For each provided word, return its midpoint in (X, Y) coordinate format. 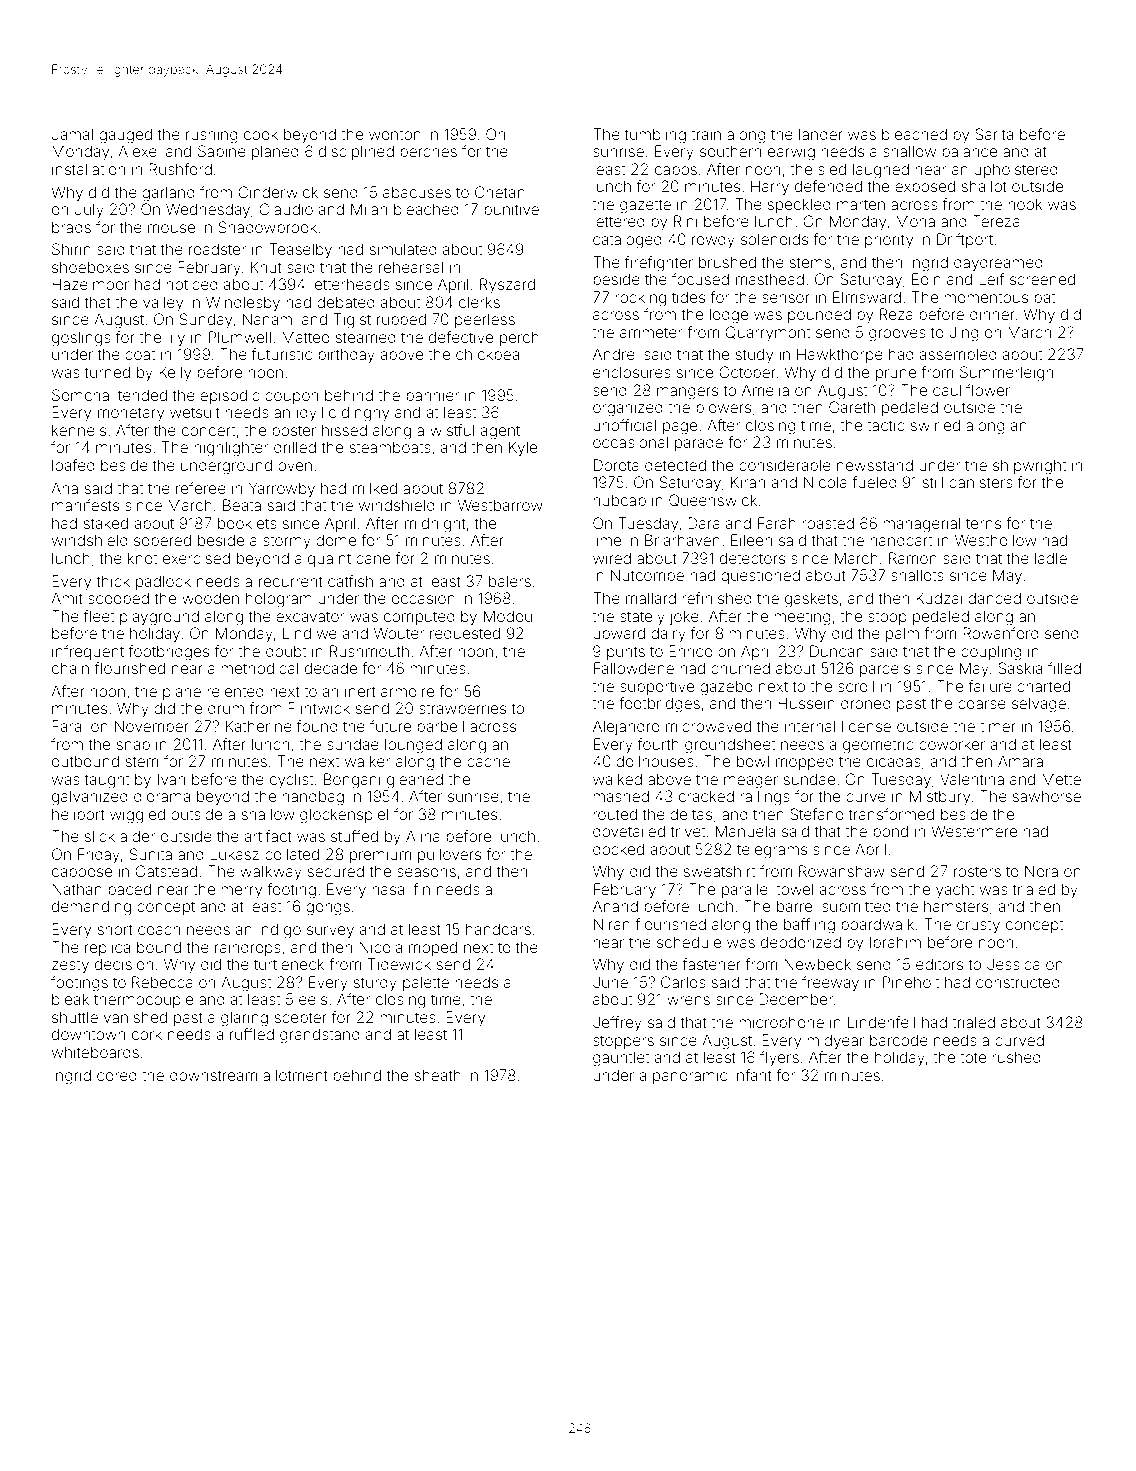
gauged (125, 136)
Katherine (259, 726)
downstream (213, 1075)
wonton (395, 134)
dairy (668, 635)
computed (419, 618)
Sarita (994, 134)
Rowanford (1001, 633)
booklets (247, 523)
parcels (885, 670)
